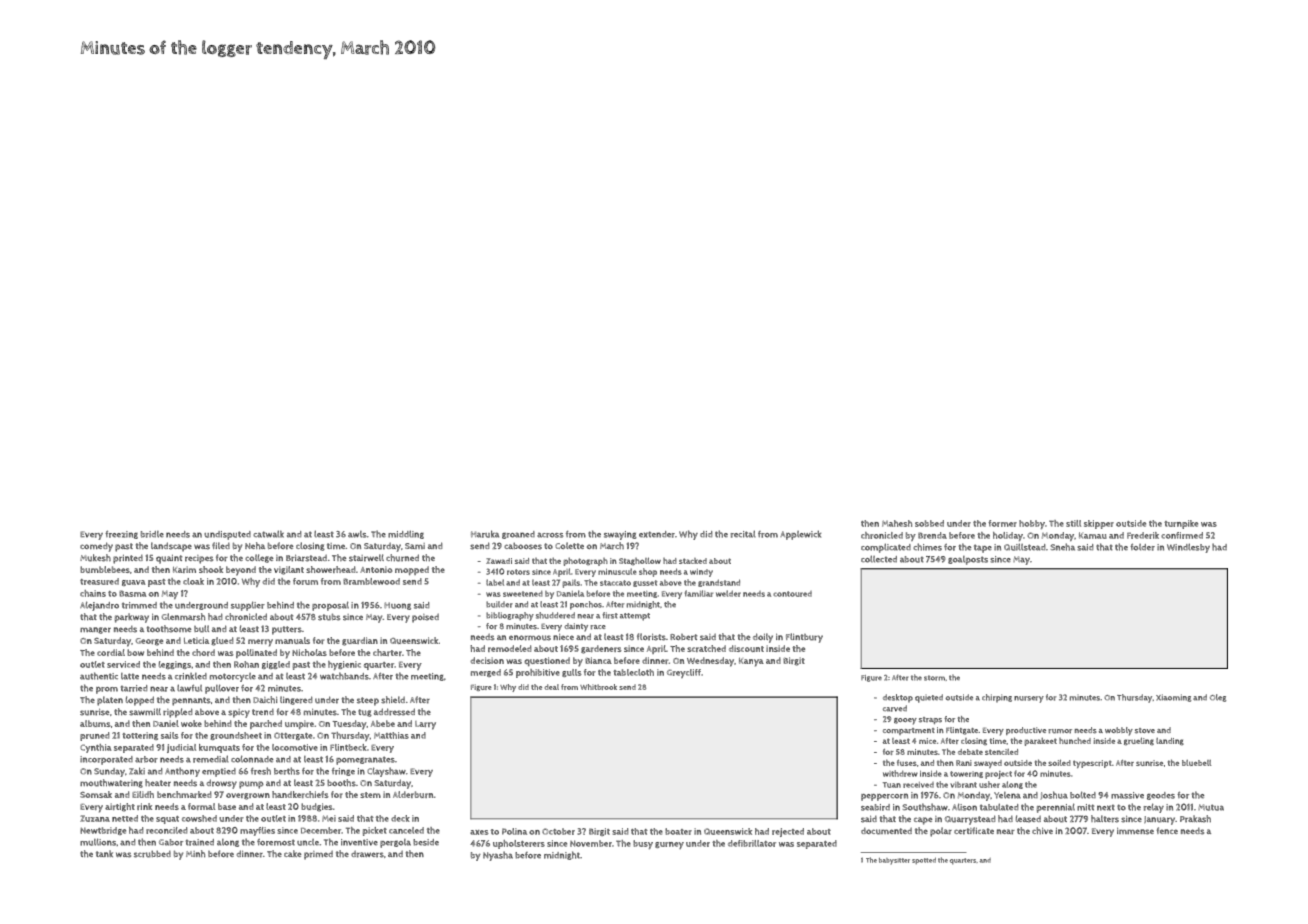 The height and width of the screenshot is (924, 1308). Describe the element at coordinates (133, 583) in the screenshot. I see `guava` at that location.
